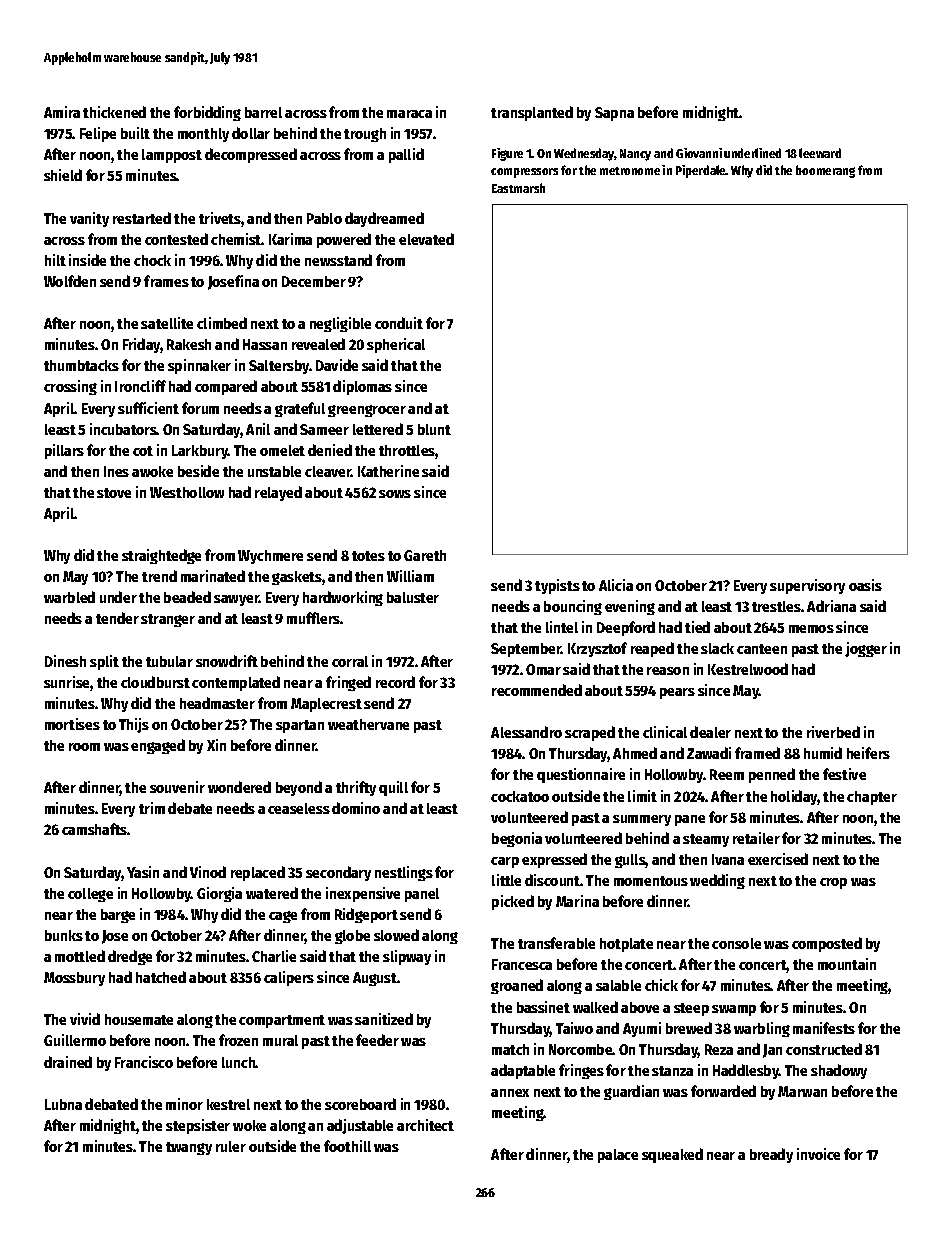 The width and height of the page is (952, 1233). Describe the element at coordinates (701, 171) in the page. I see `Piperdale` at that location.
